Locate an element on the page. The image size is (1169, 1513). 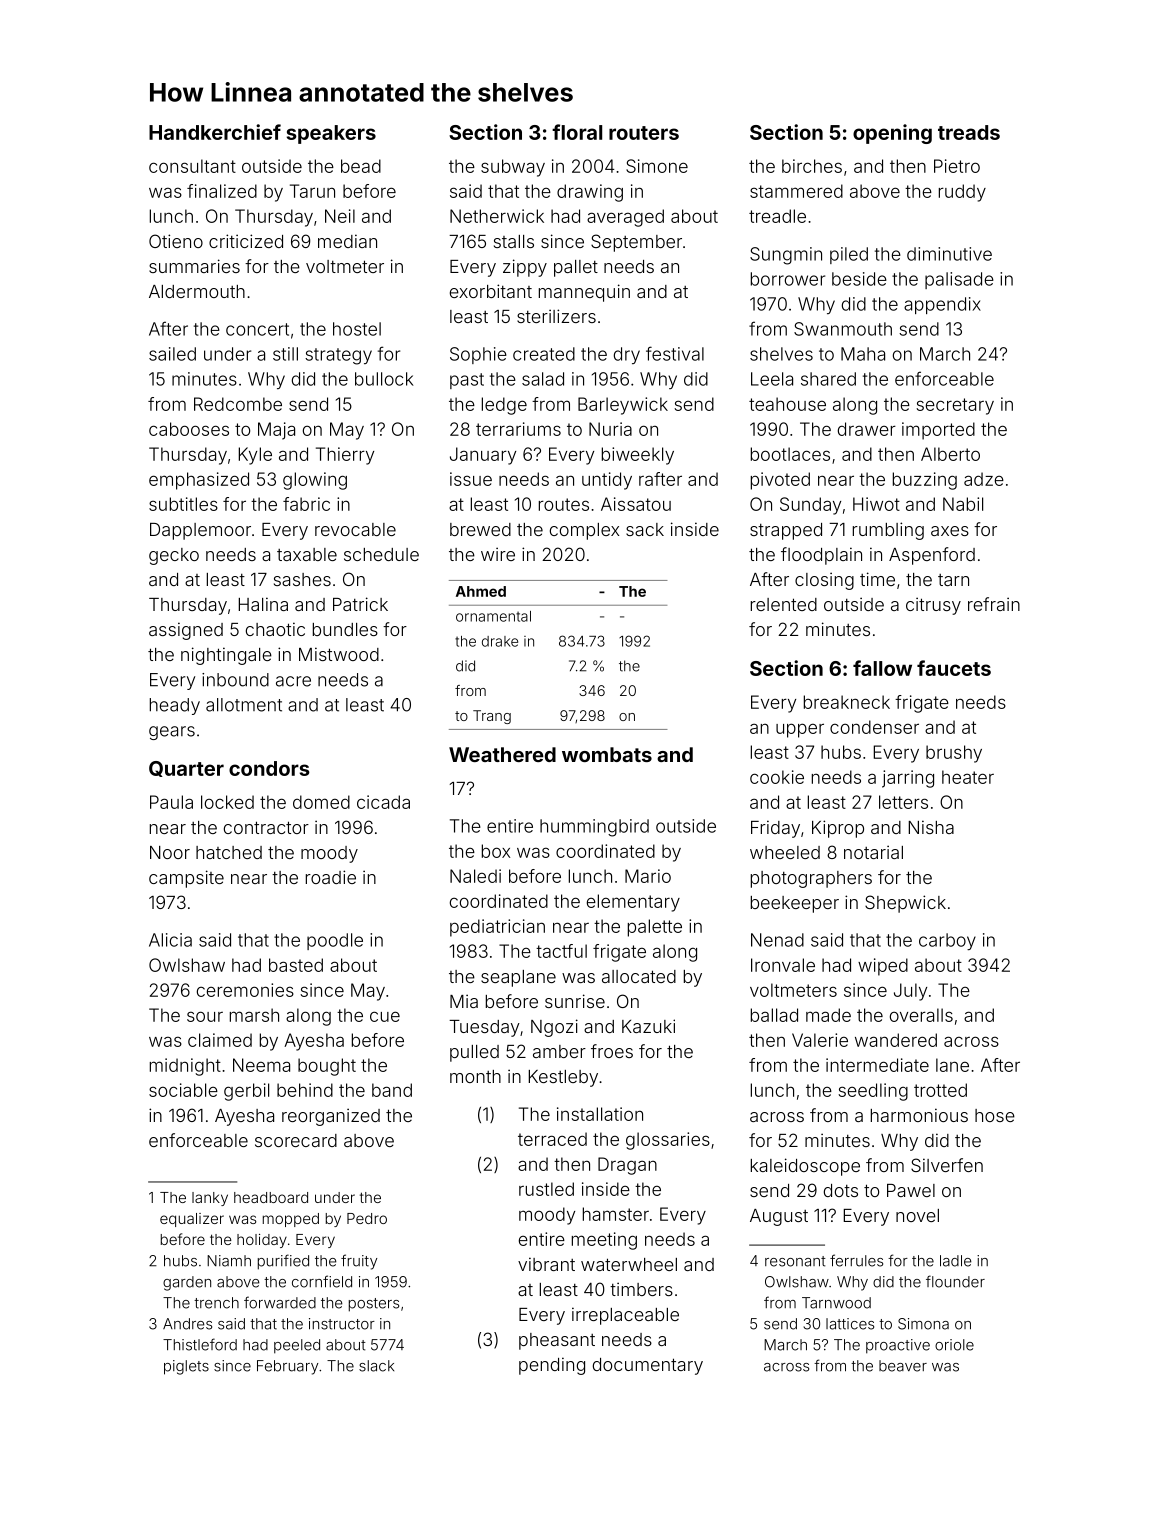
Handkerchief is located at coordinates (215, 132).
